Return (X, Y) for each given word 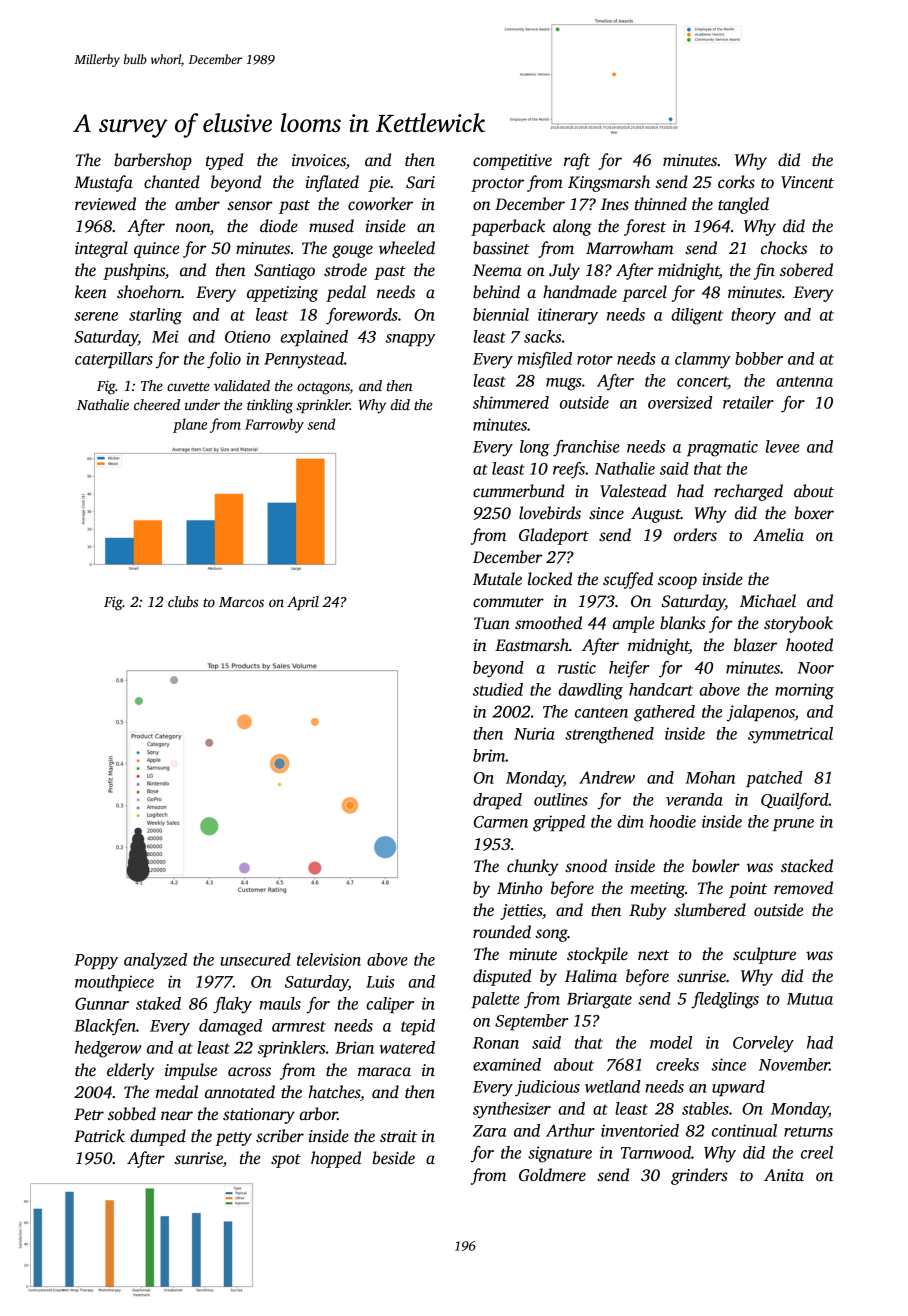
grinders (699, 1176)
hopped (336, 1159)
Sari (420, 182)
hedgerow (108, 1049)
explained (314, 338)
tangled (743, 205)
